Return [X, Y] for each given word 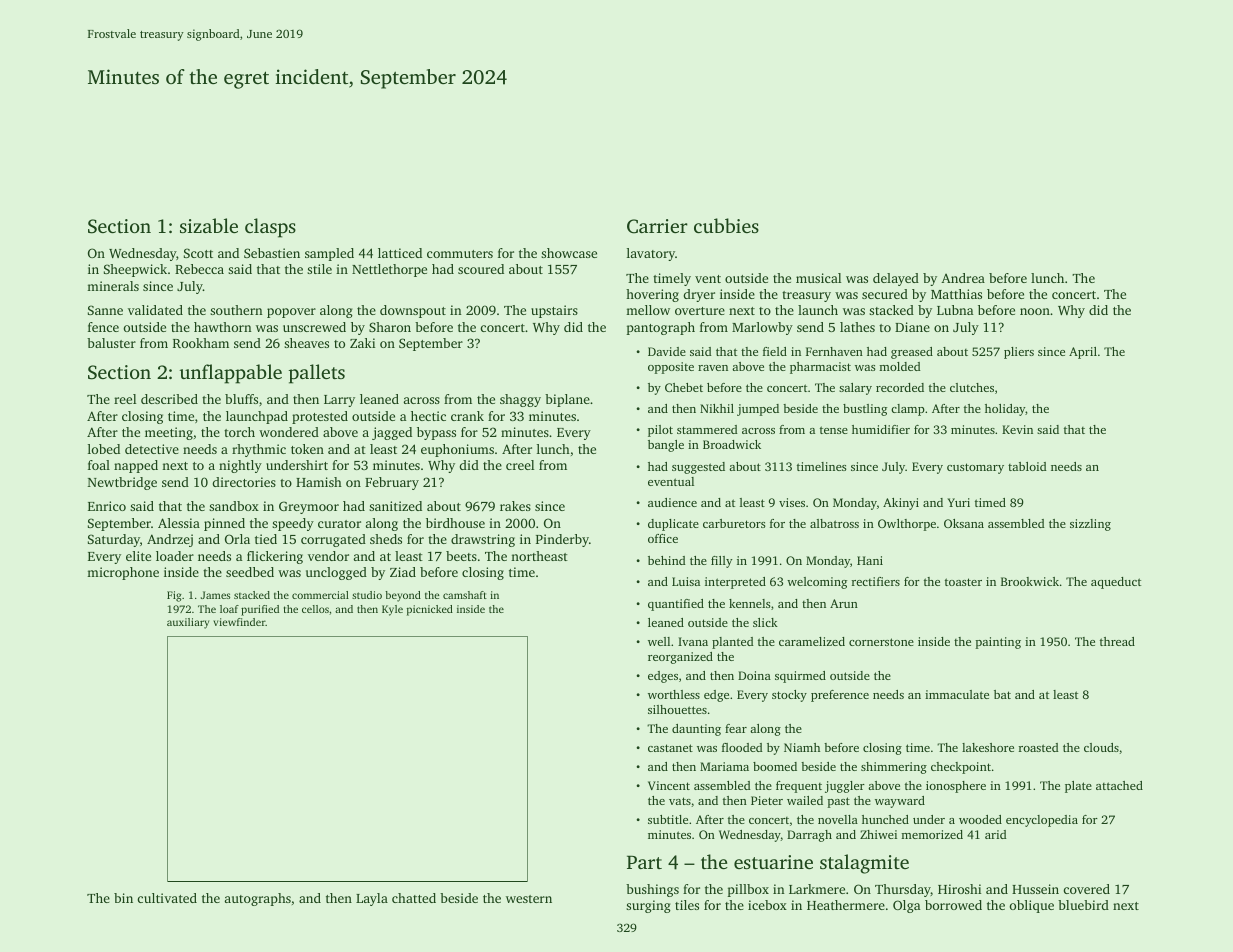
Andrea [963, 278]
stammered [707, 429]
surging [648, 906]
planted [733, 643]
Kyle [392, 610]
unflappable [231, 374]
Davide [667, 351]
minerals [113, 286]
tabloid [1027, 466]
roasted [1039, 747]
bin [123, 898]
